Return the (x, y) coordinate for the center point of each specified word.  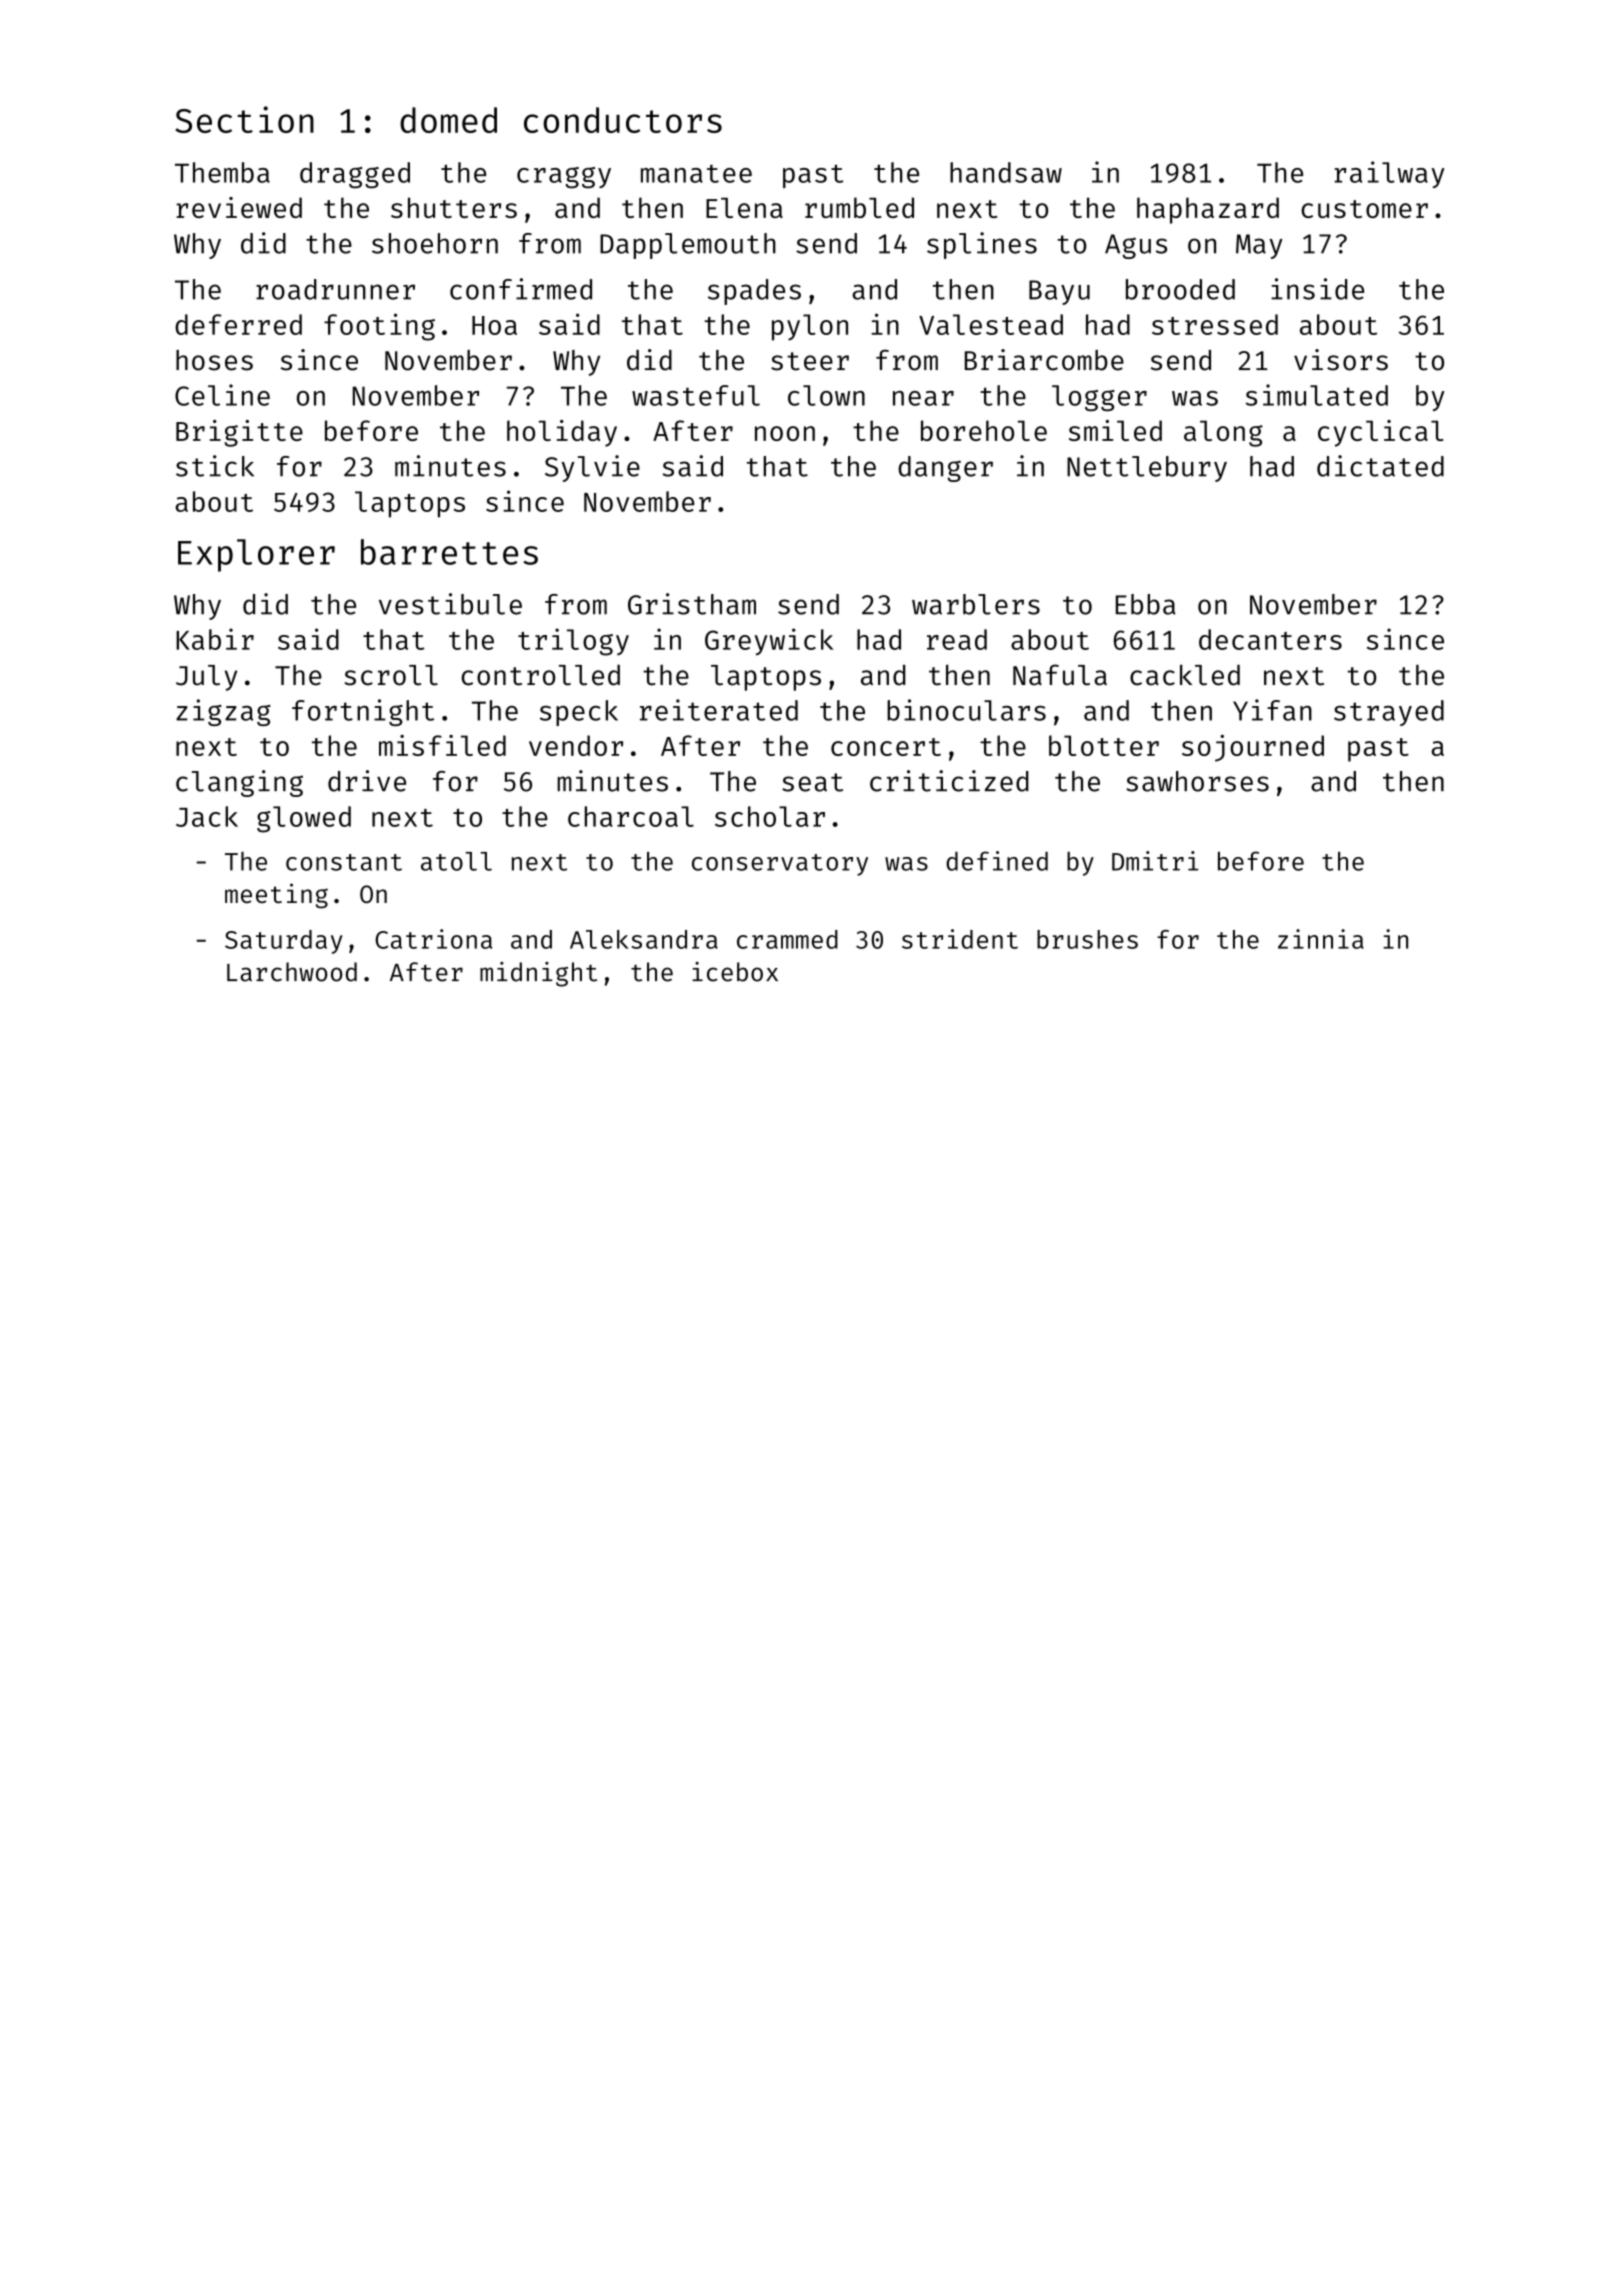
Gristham (692, 604)
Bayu (1059, 292)
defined (997, 861)
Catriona (433, 939)
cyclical (1381, 433)
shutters (454, 207)
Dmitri (1155, 861)
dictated (1380, 466)
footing (379, 327)
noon (785, 433)
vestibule (450, 604)
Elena (744, 208)
